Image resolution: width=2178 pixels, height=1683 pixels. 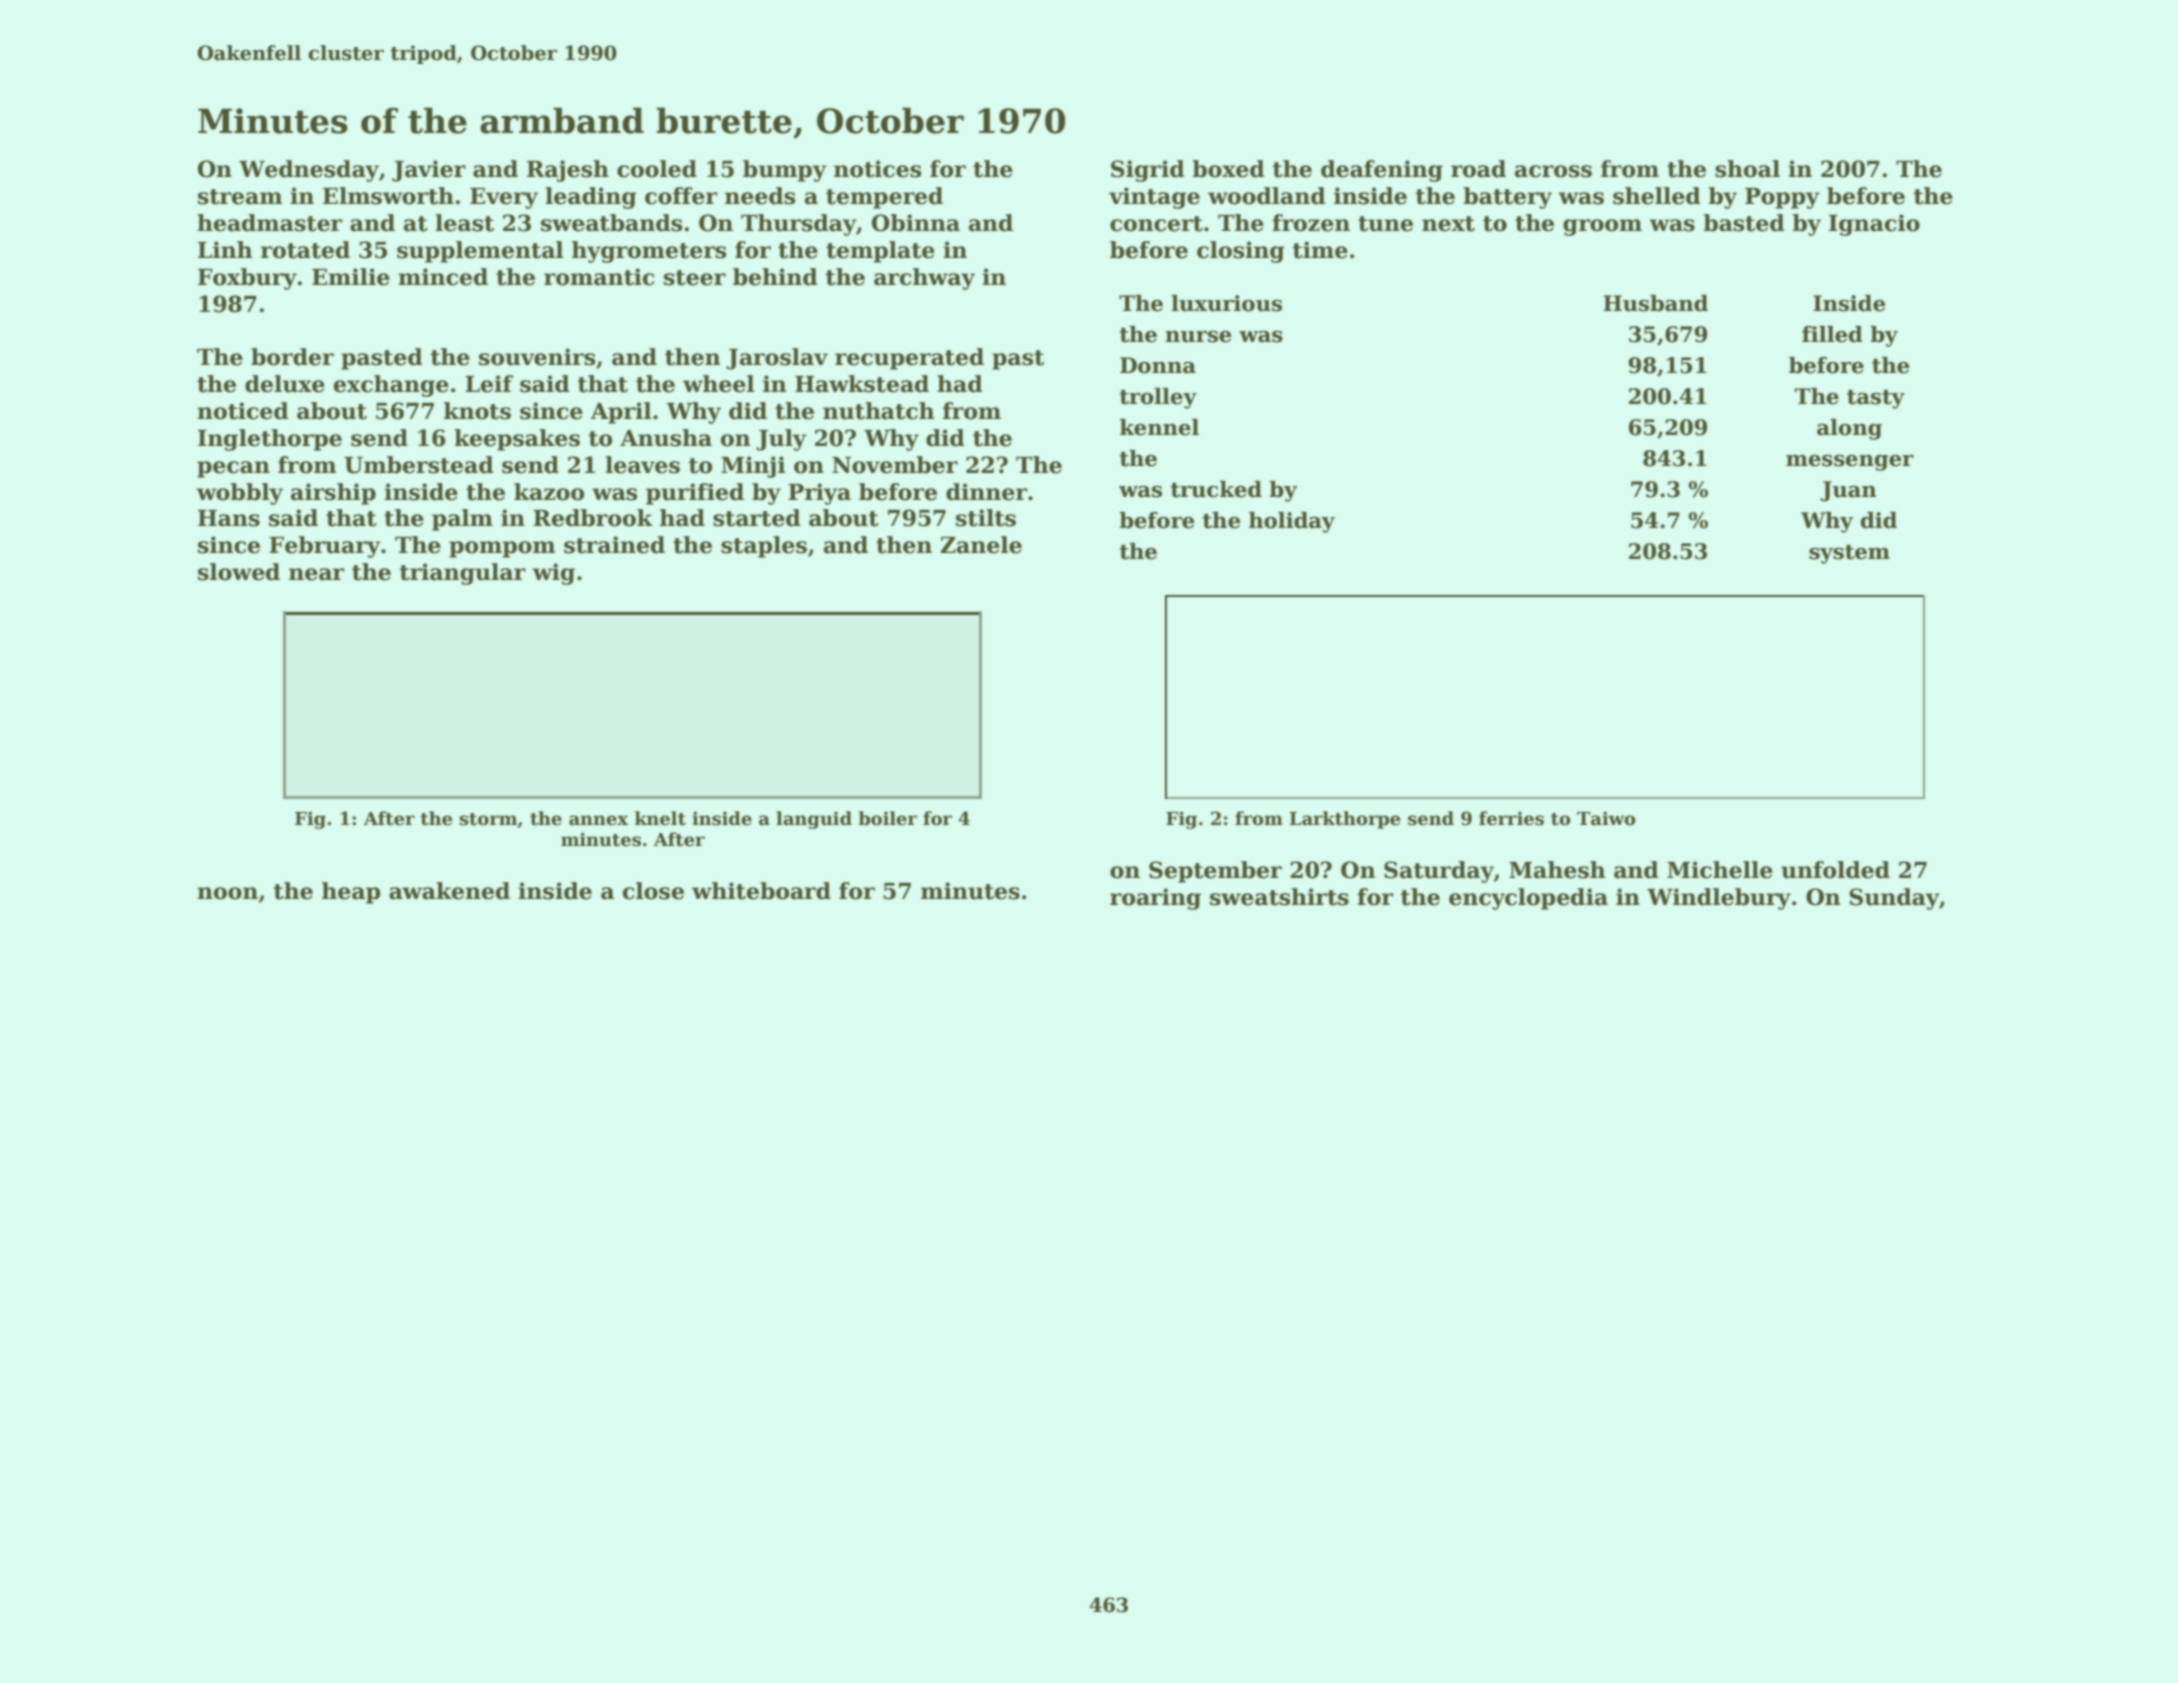 I want to click on Michelle, so click(x=1720, y=870).
